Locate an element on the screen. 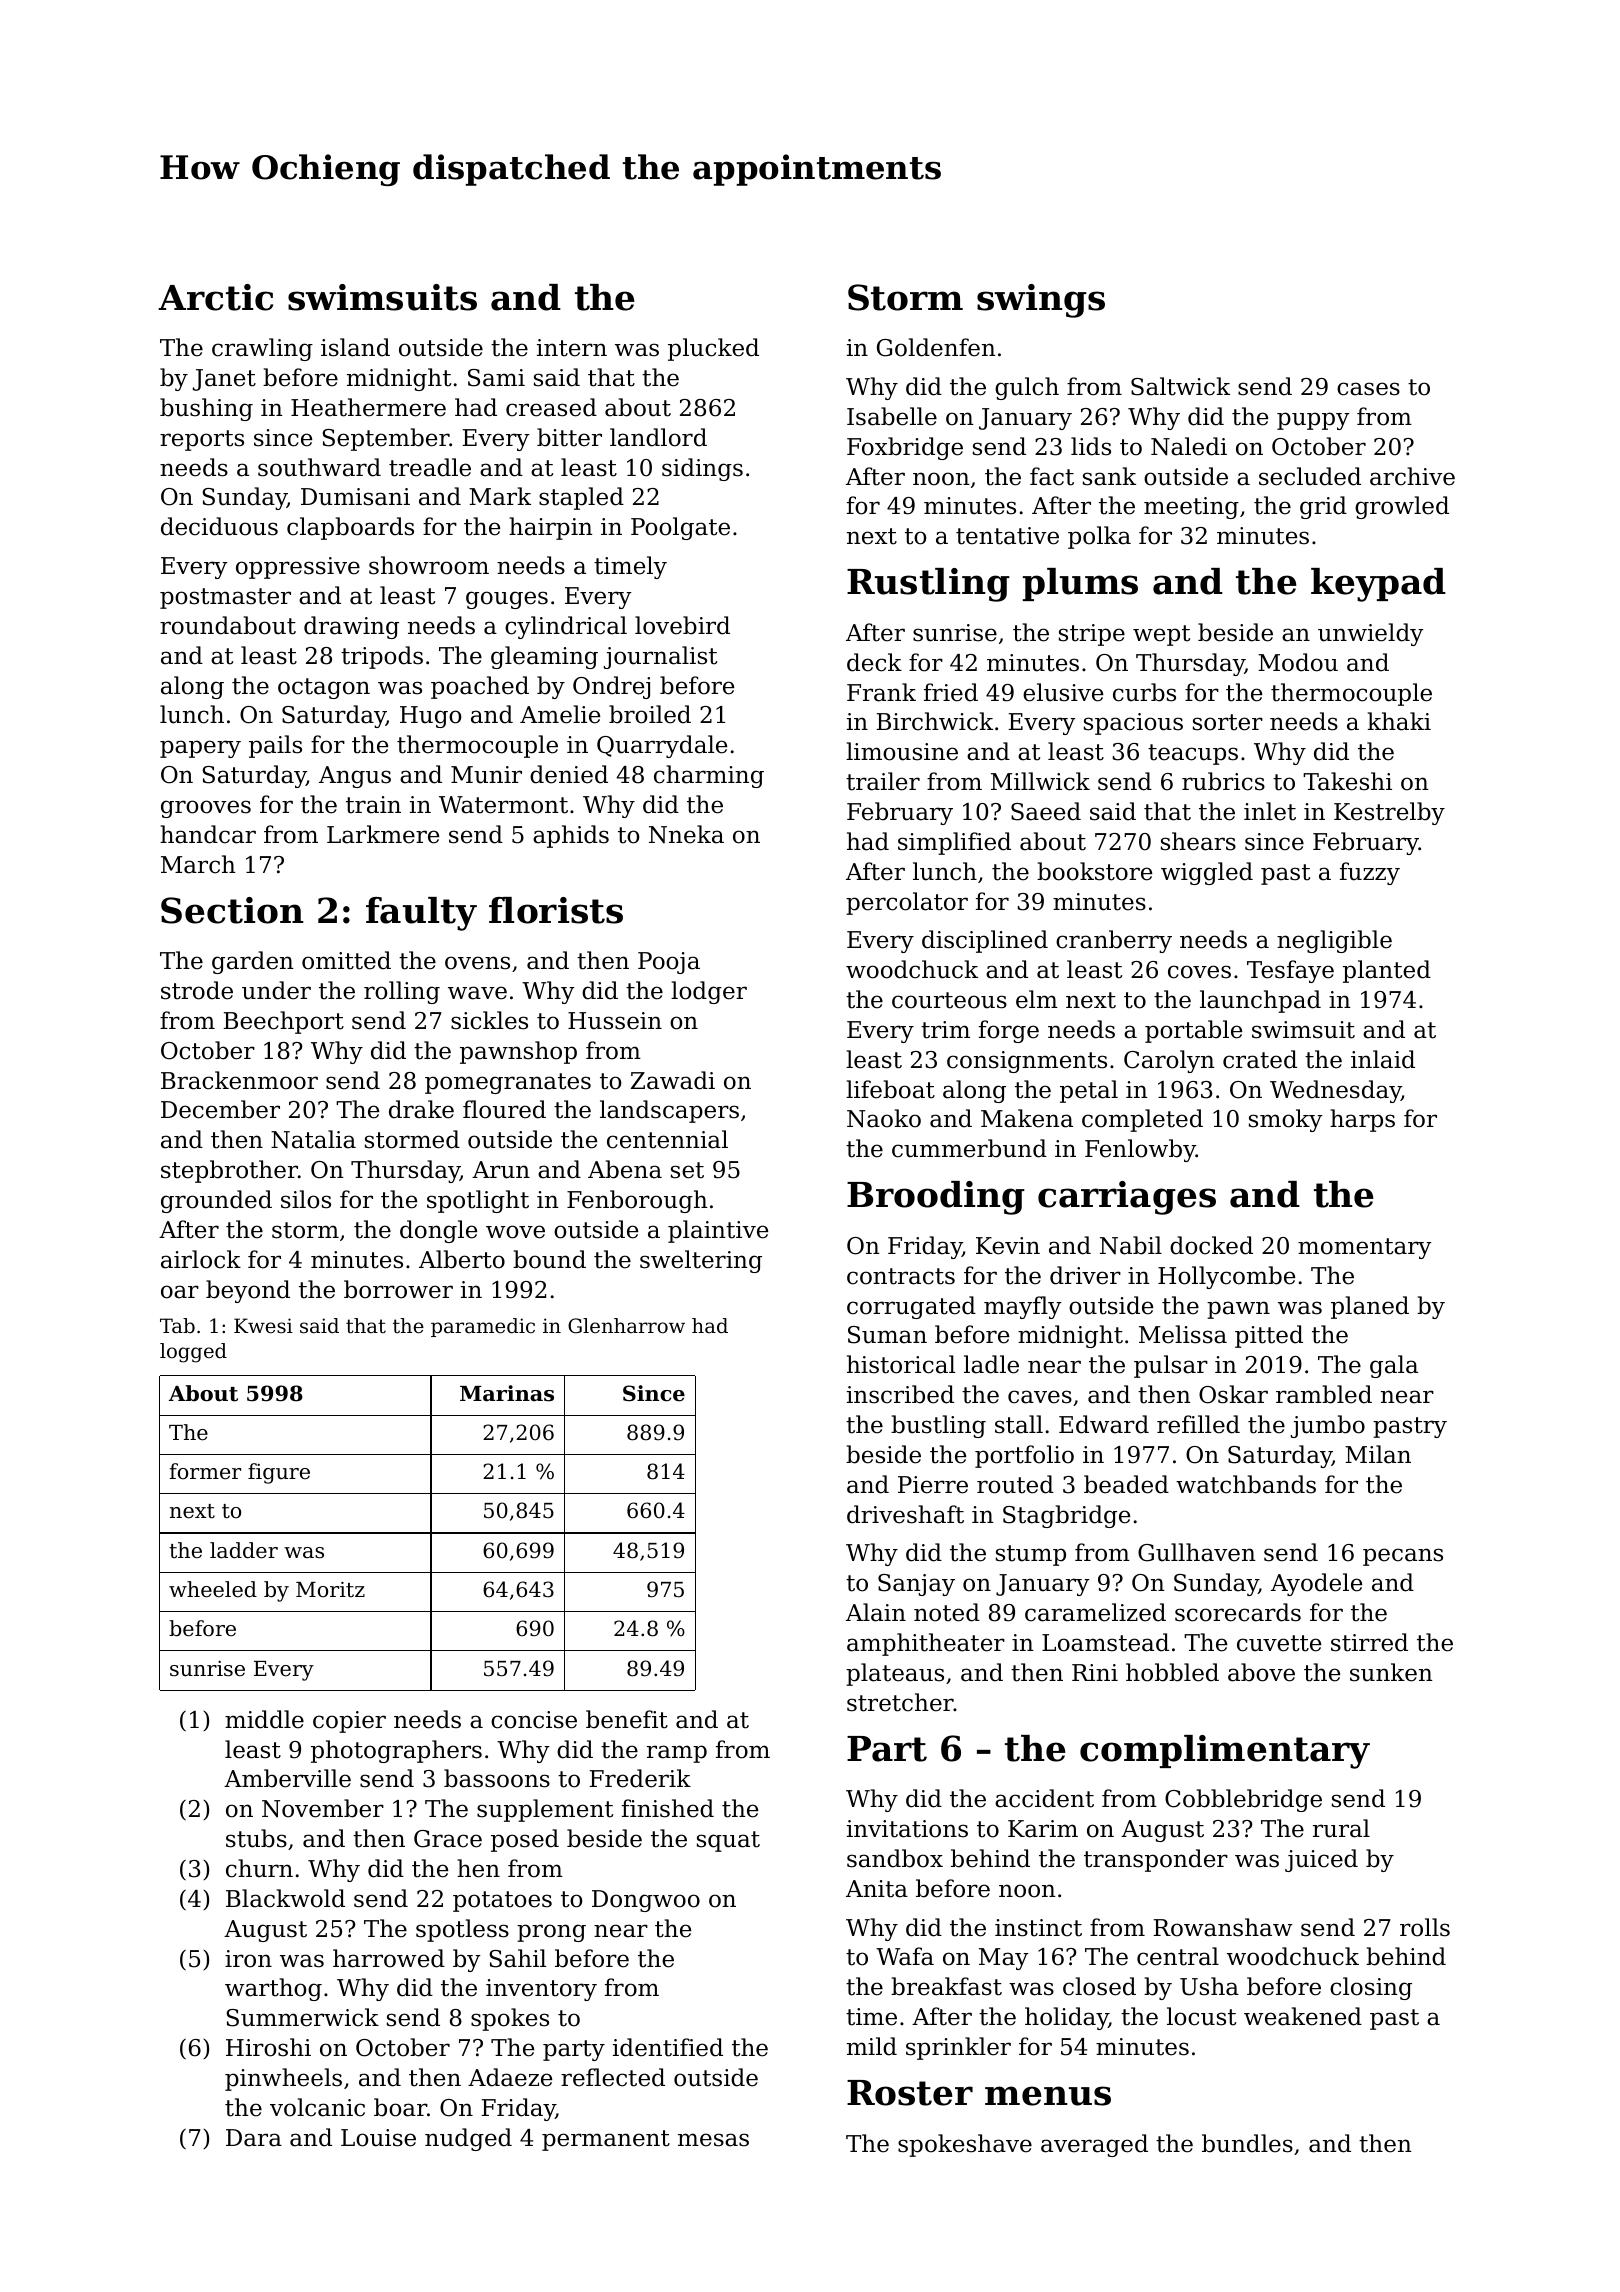  papery is located at coordinates (200, 749).
